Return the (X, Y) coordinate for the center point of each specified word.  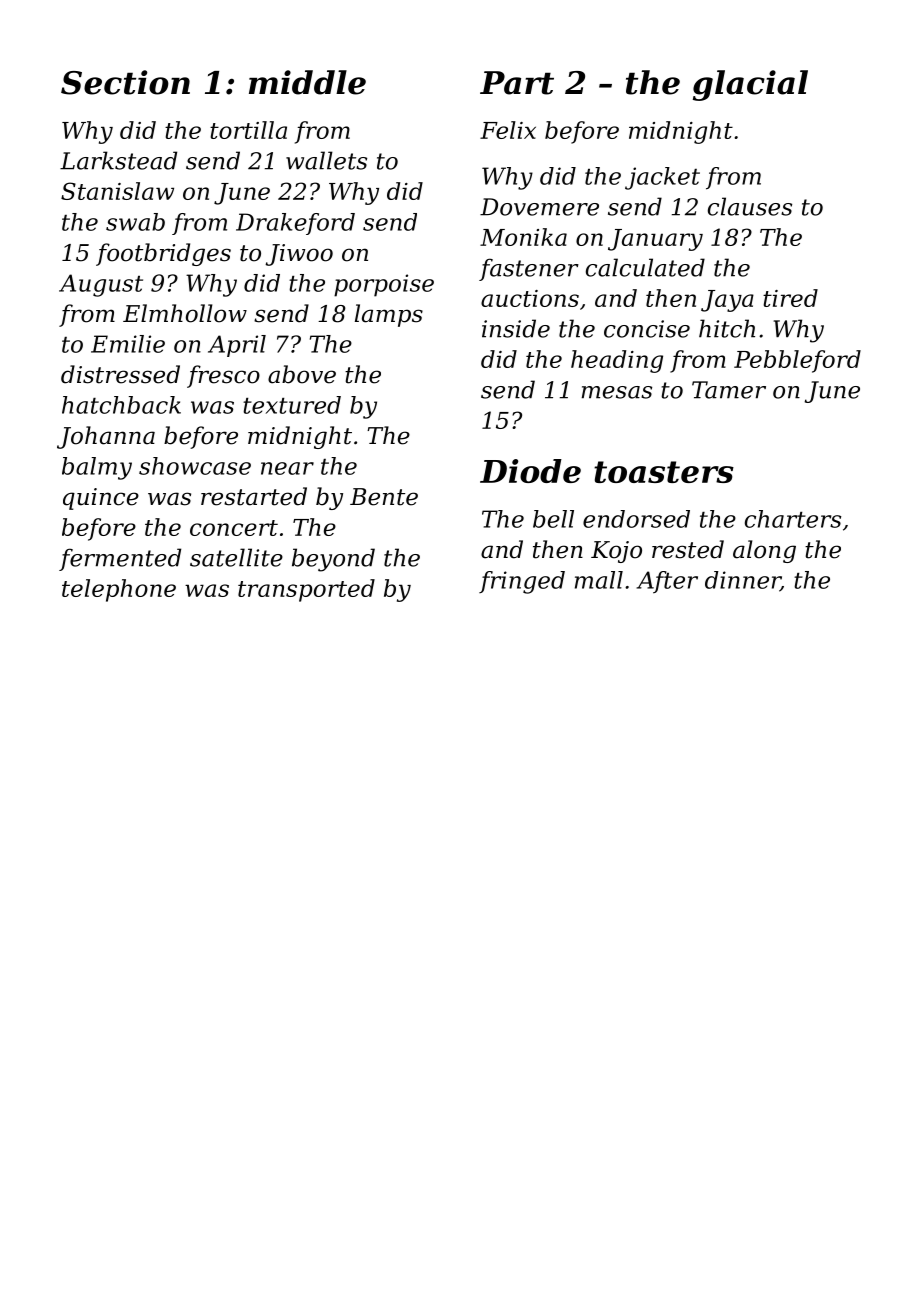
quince (101, 499)
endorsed (636, 519)
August (101, 285)
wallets (326, 160)
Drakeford (295, 224)
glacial (750, 85)
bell (553, 519)
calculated (645, 267)
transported (306, 590)
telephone (119, 590)
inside (516, 328)
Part (517, 83)
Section (125, 82)
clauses (750, 206)
